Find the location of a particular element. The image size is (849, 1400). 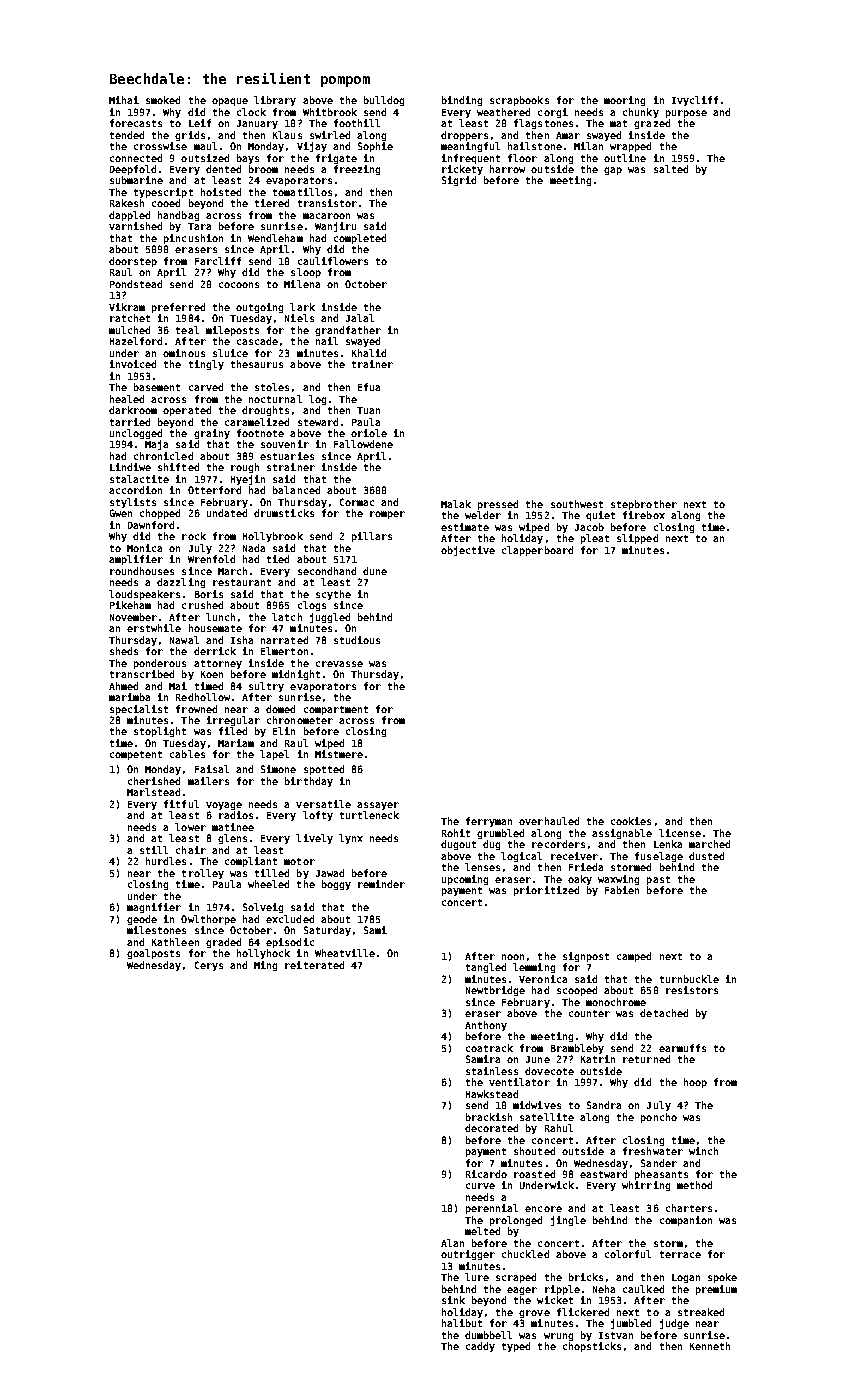

sink is located at coordinates (453, 1300).
